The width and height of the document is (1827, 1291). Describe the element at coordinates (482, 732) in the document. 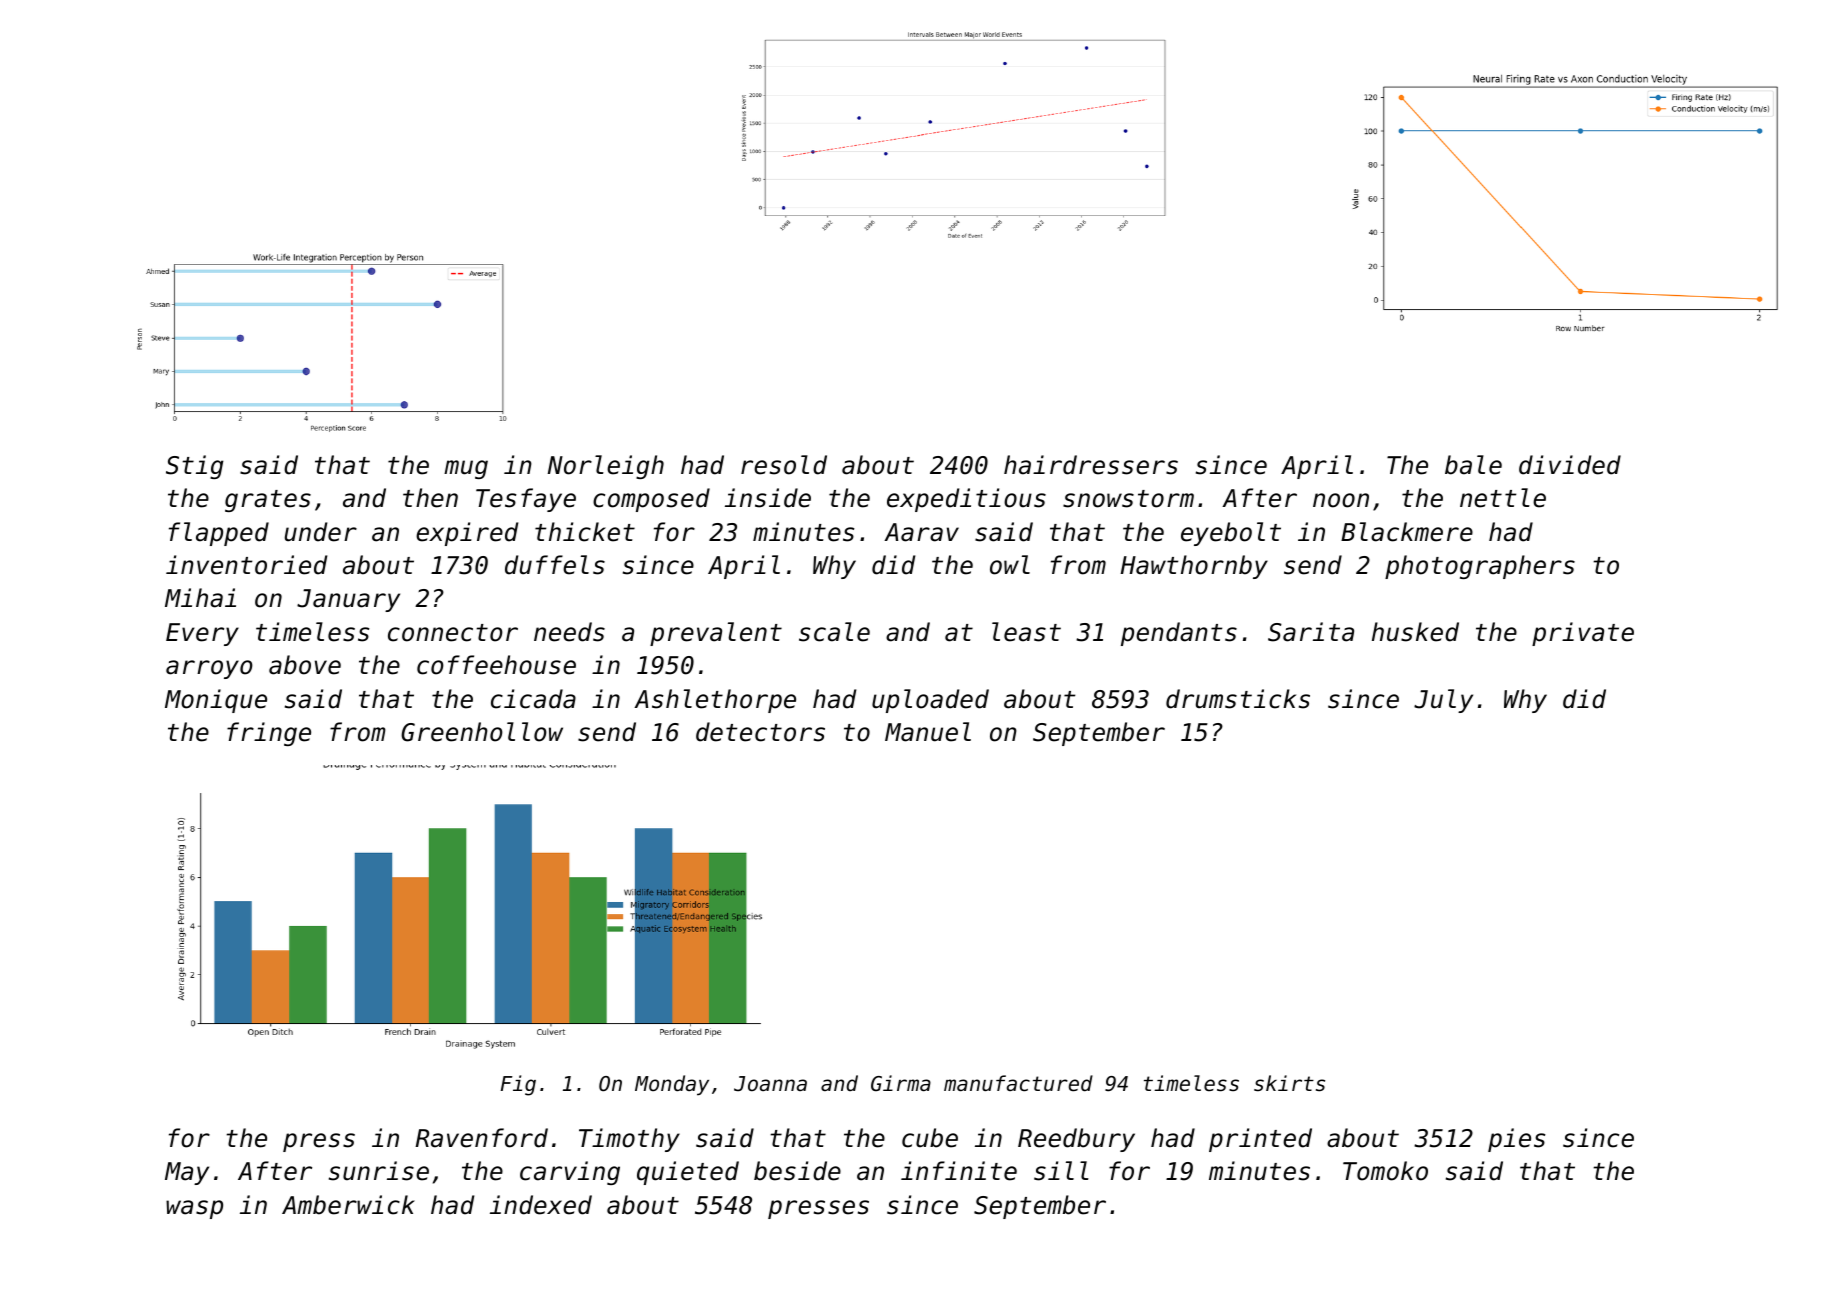

I see `Greenhollow` at that location.
